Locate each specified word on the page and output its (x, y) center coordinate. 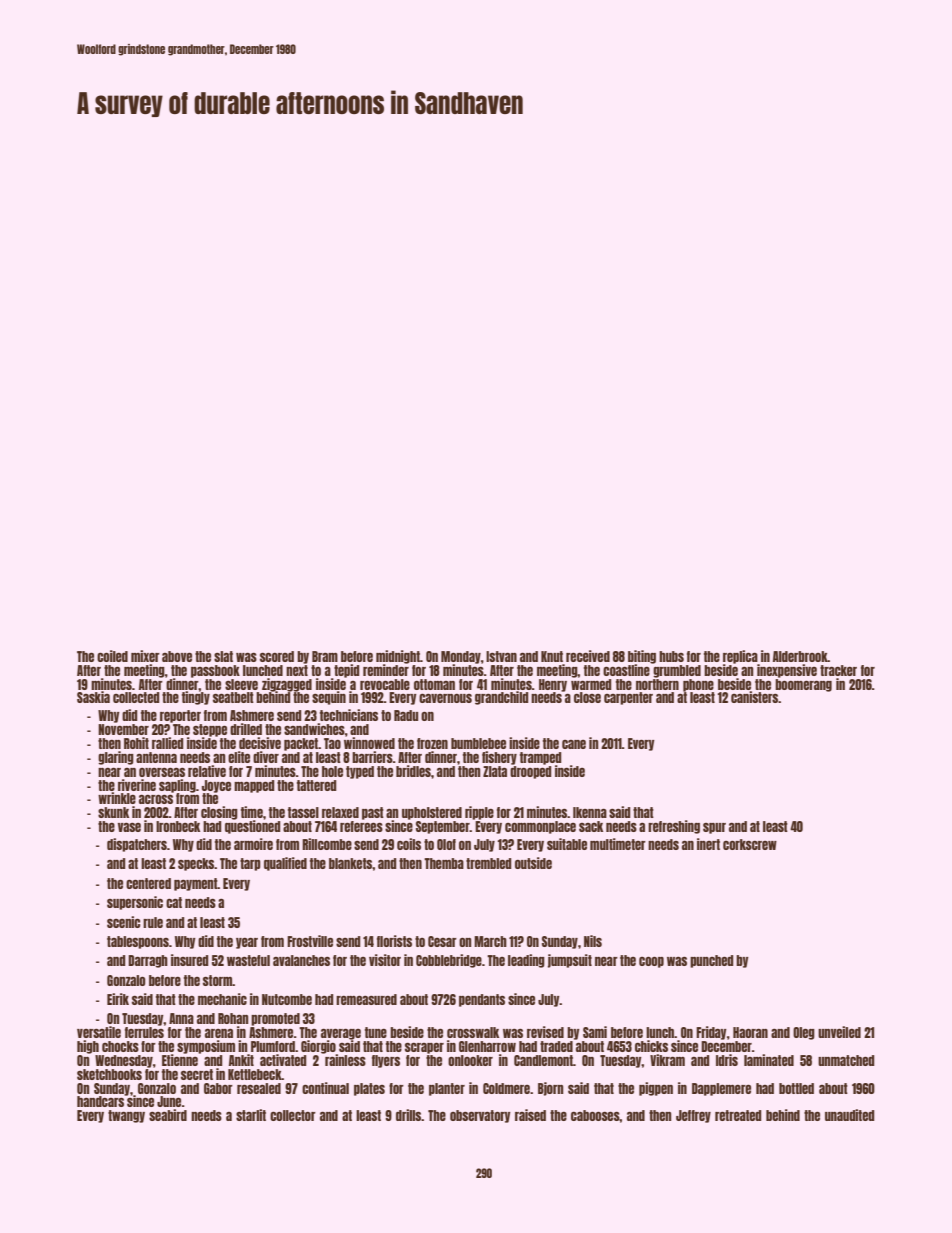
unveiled (839, 1032)
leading (526, 961)
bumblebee (478, 743)
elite (239, 757)
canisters (754, 697)
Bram (325, 656)
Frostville (310, 941)
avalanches (301, 960)
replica (740, 657)
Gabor (218, 1088)
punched (711, 961)
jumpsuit (570, 961)
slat (223, 656)
